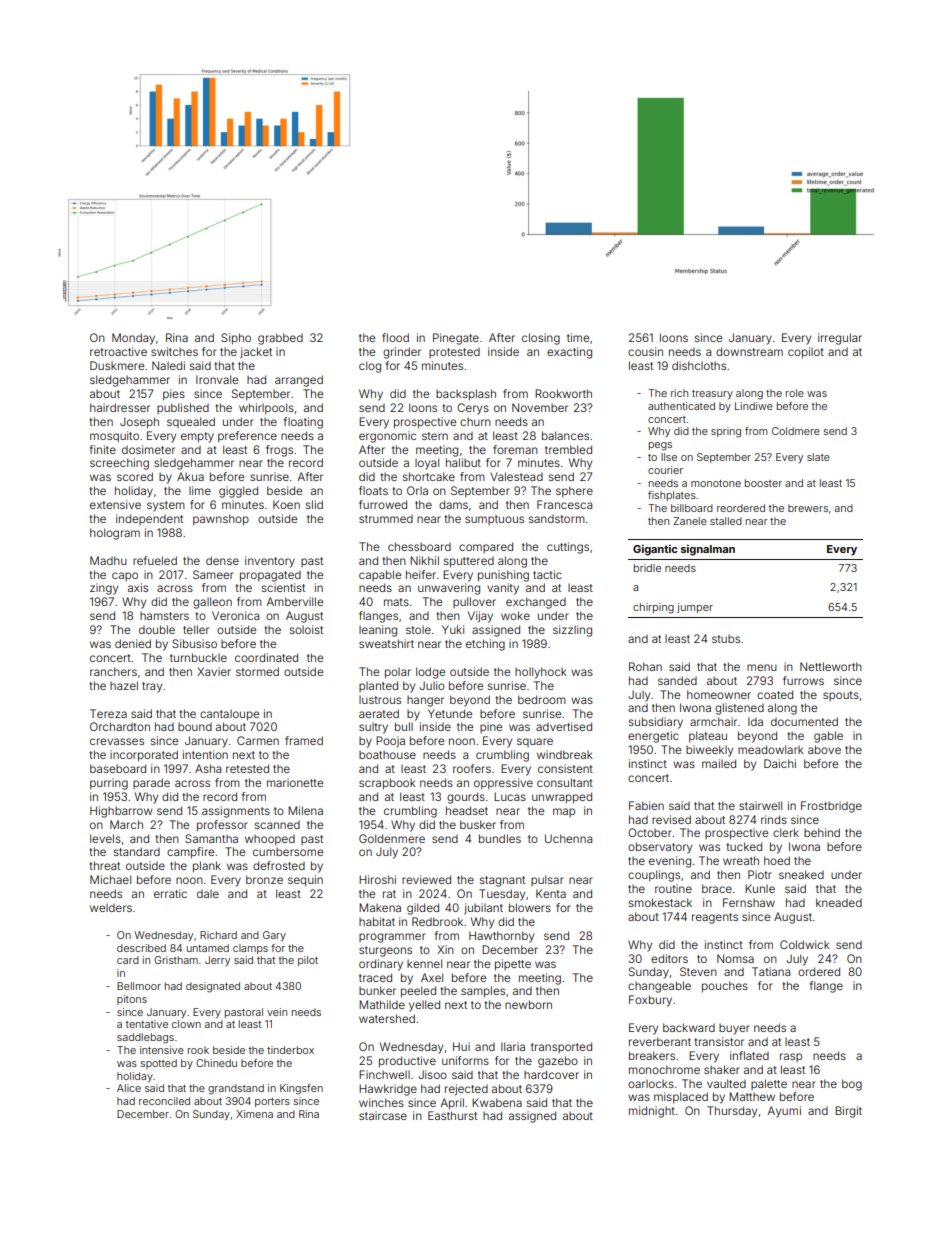  I want to click on jubilant, so click(483, 909).
